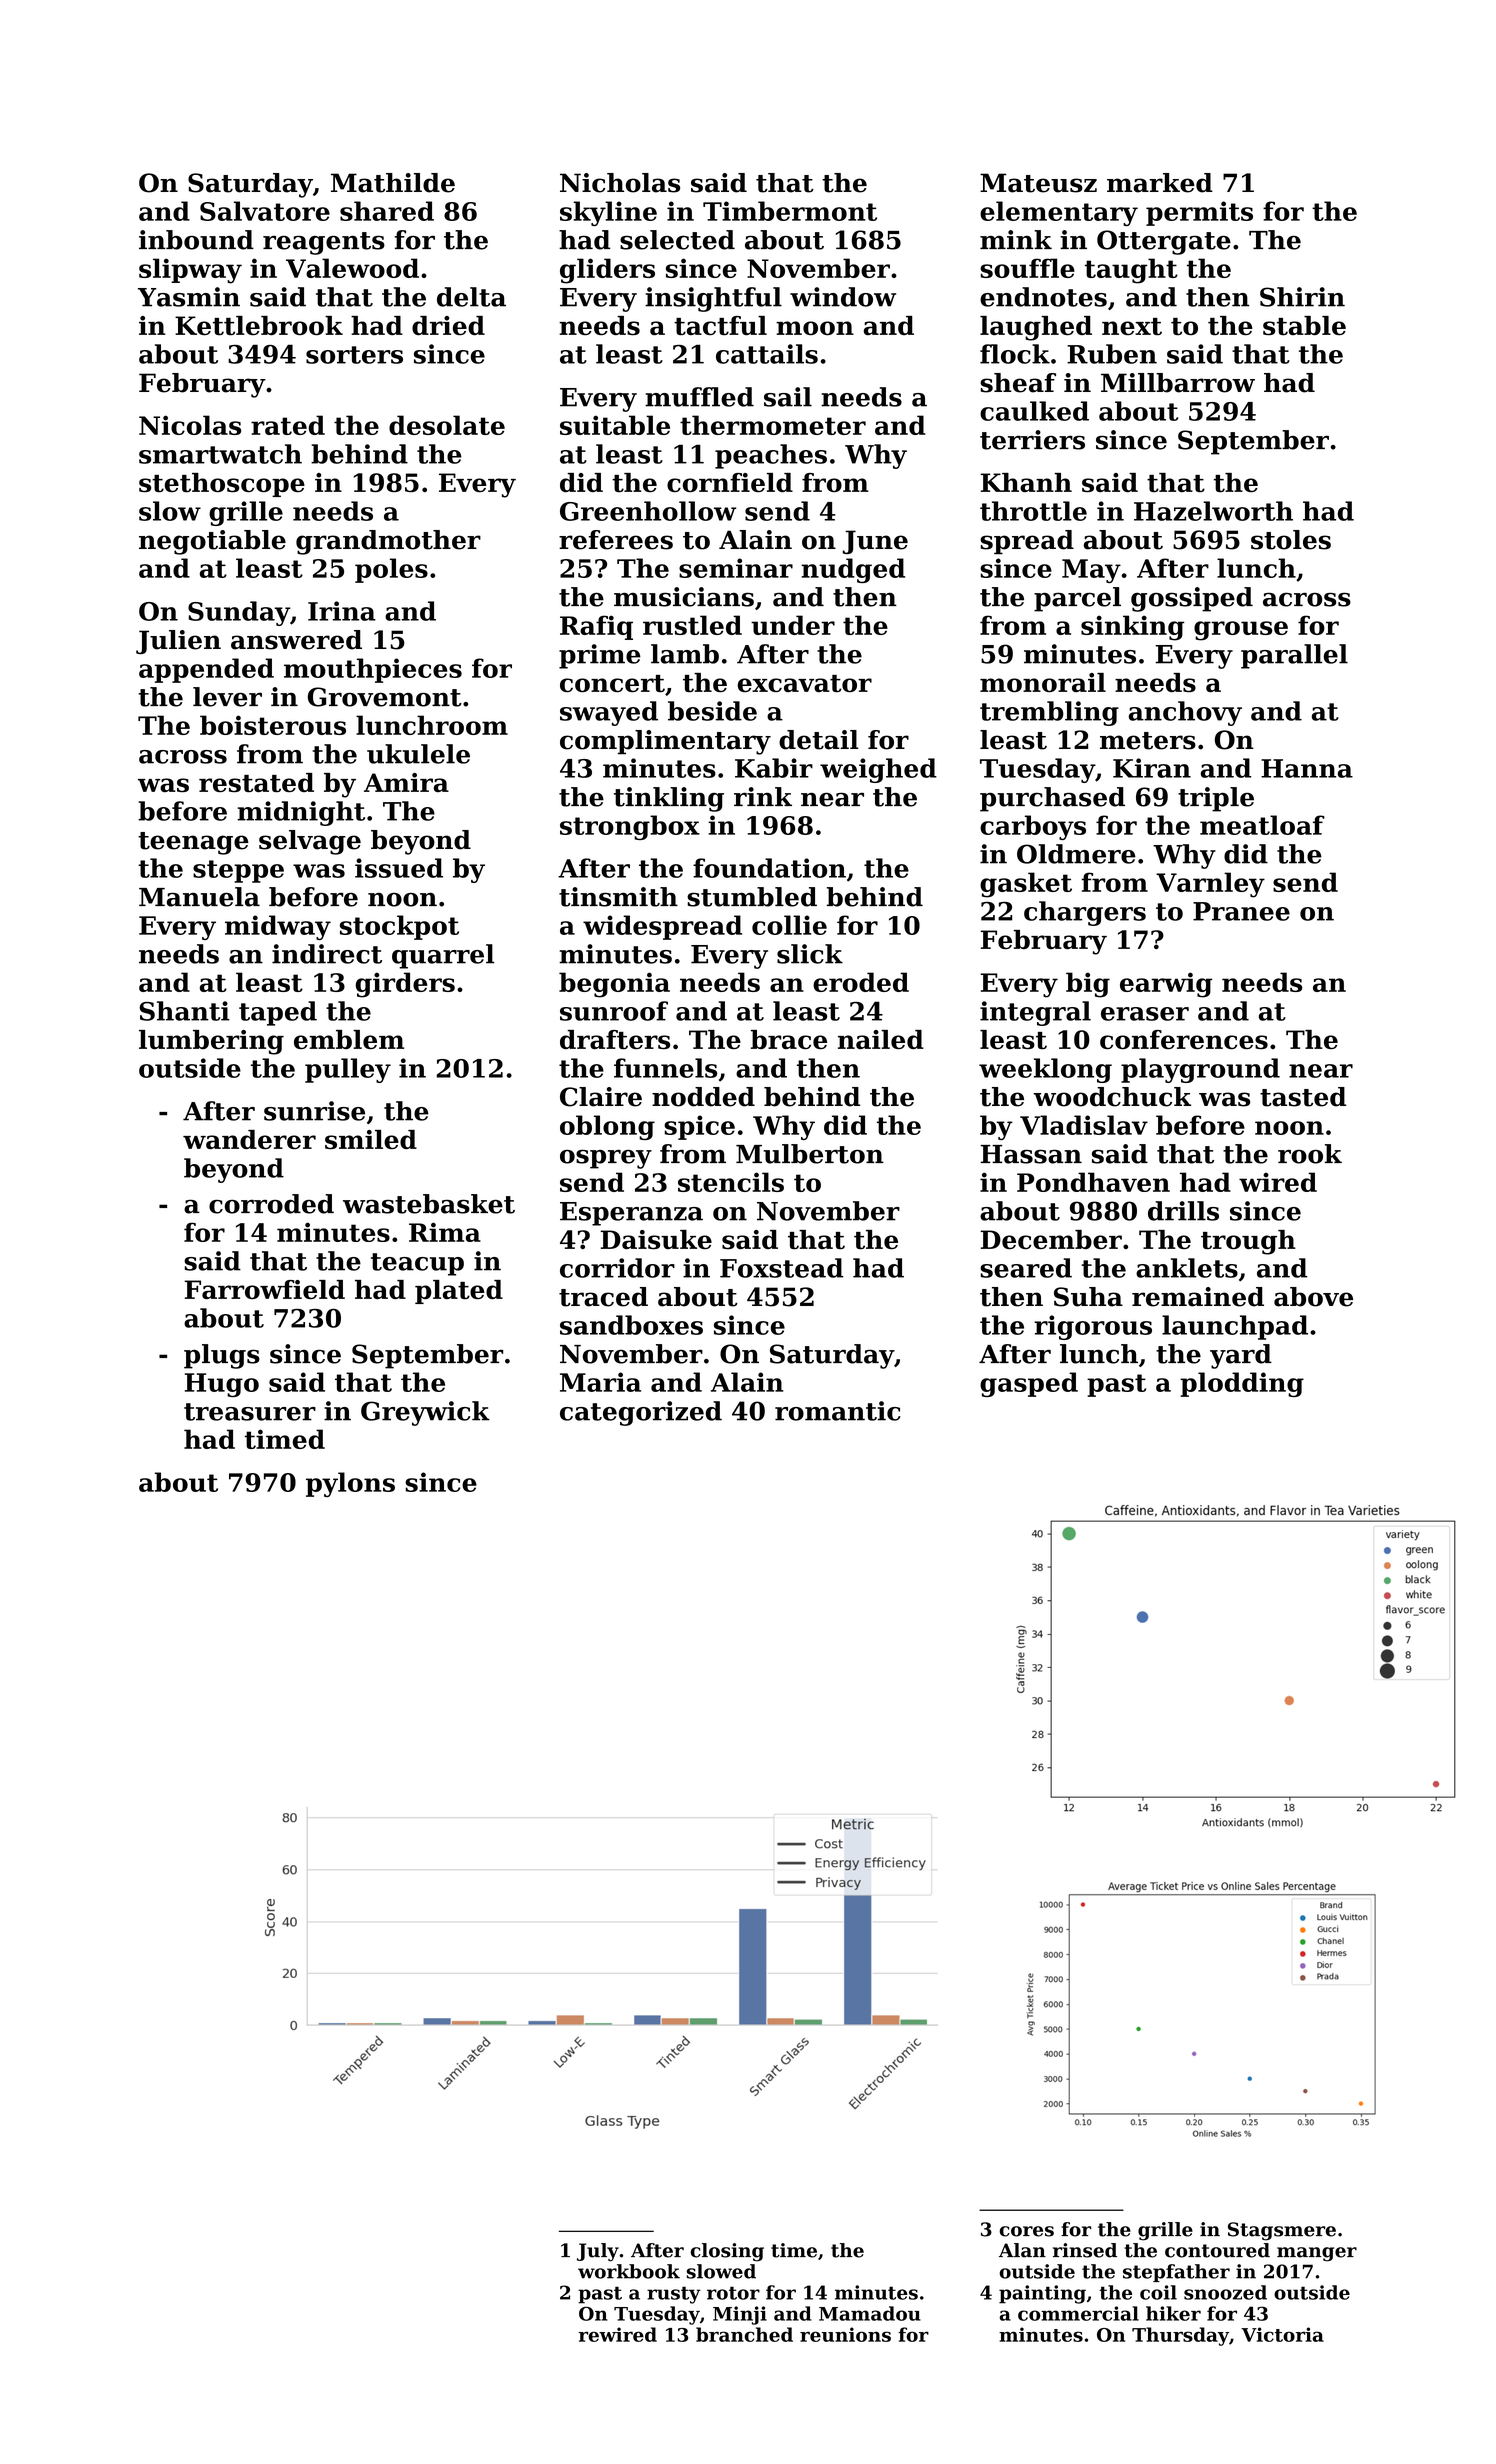 This image has width=1496, height=2464. Describe the element at coordinates (629, 2271) in the image. I see `workbook` at that location.
